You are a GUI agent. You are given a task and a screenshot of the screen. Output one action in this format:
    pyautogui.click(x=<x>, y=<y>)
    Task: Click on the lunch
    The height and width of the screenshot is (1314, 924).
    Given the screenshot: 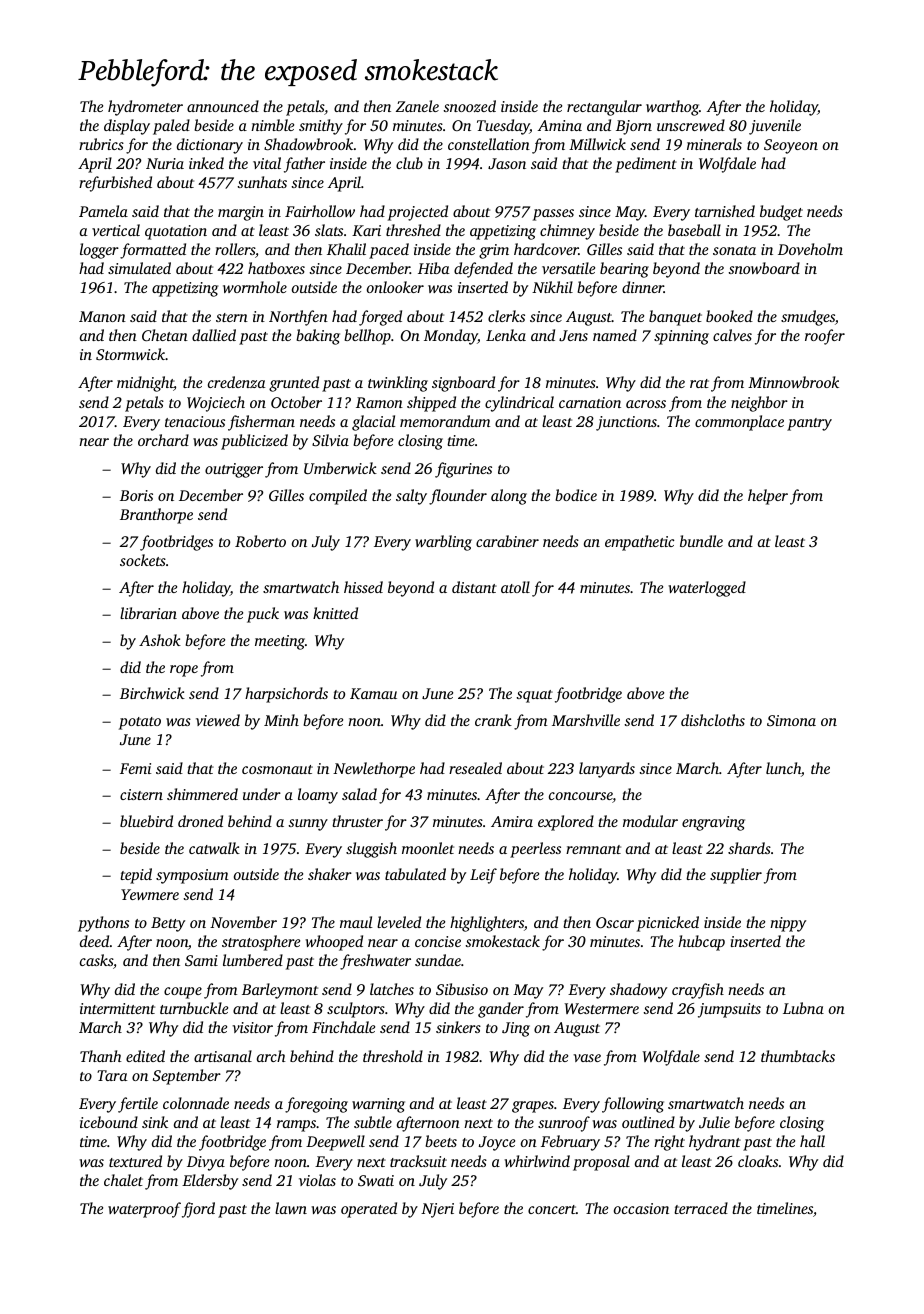 What is the action you would take?
    pyautogui.click(x=783, y=768)
